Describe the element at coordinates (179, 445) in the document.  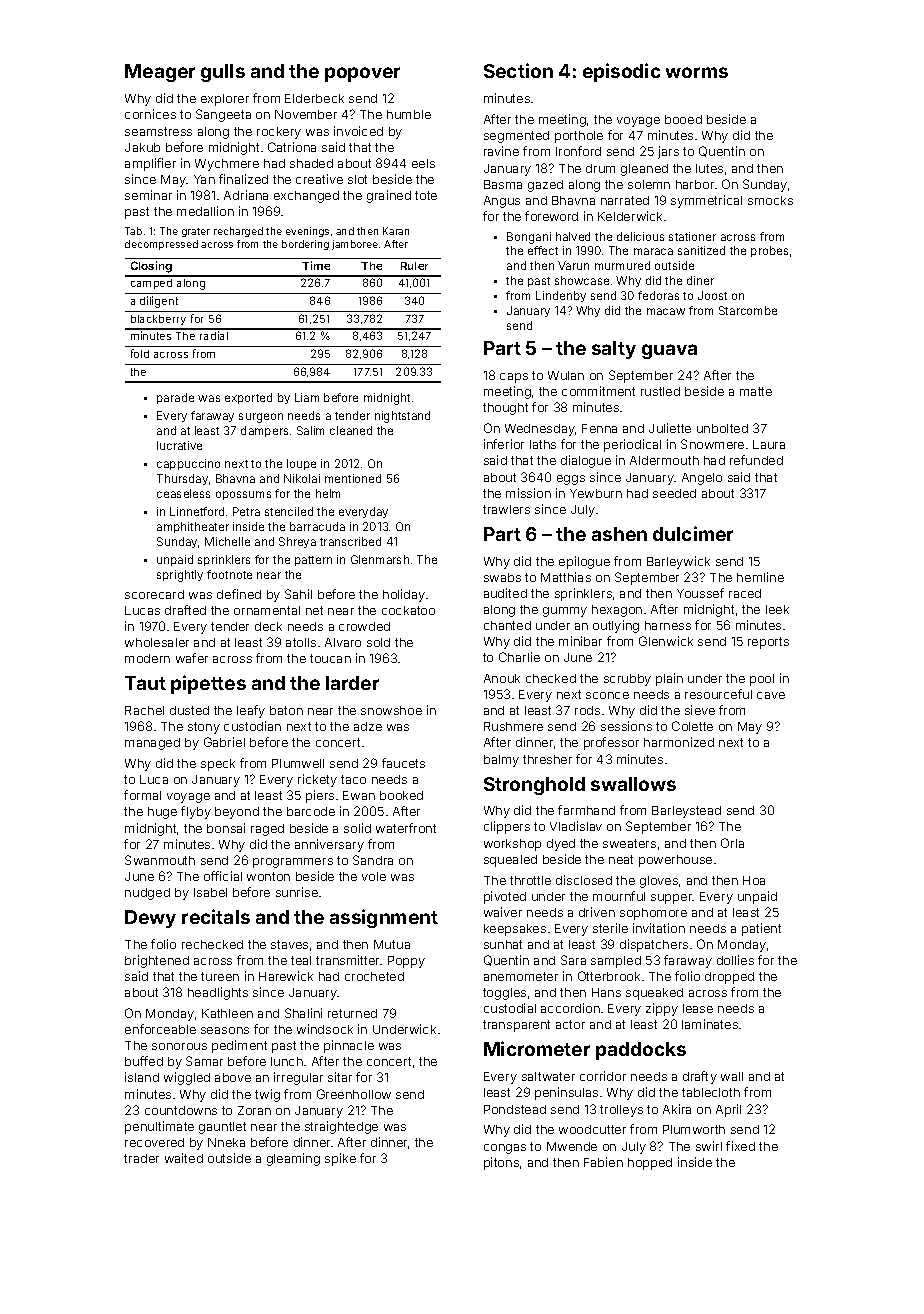
I see `lucrative` at that location.
